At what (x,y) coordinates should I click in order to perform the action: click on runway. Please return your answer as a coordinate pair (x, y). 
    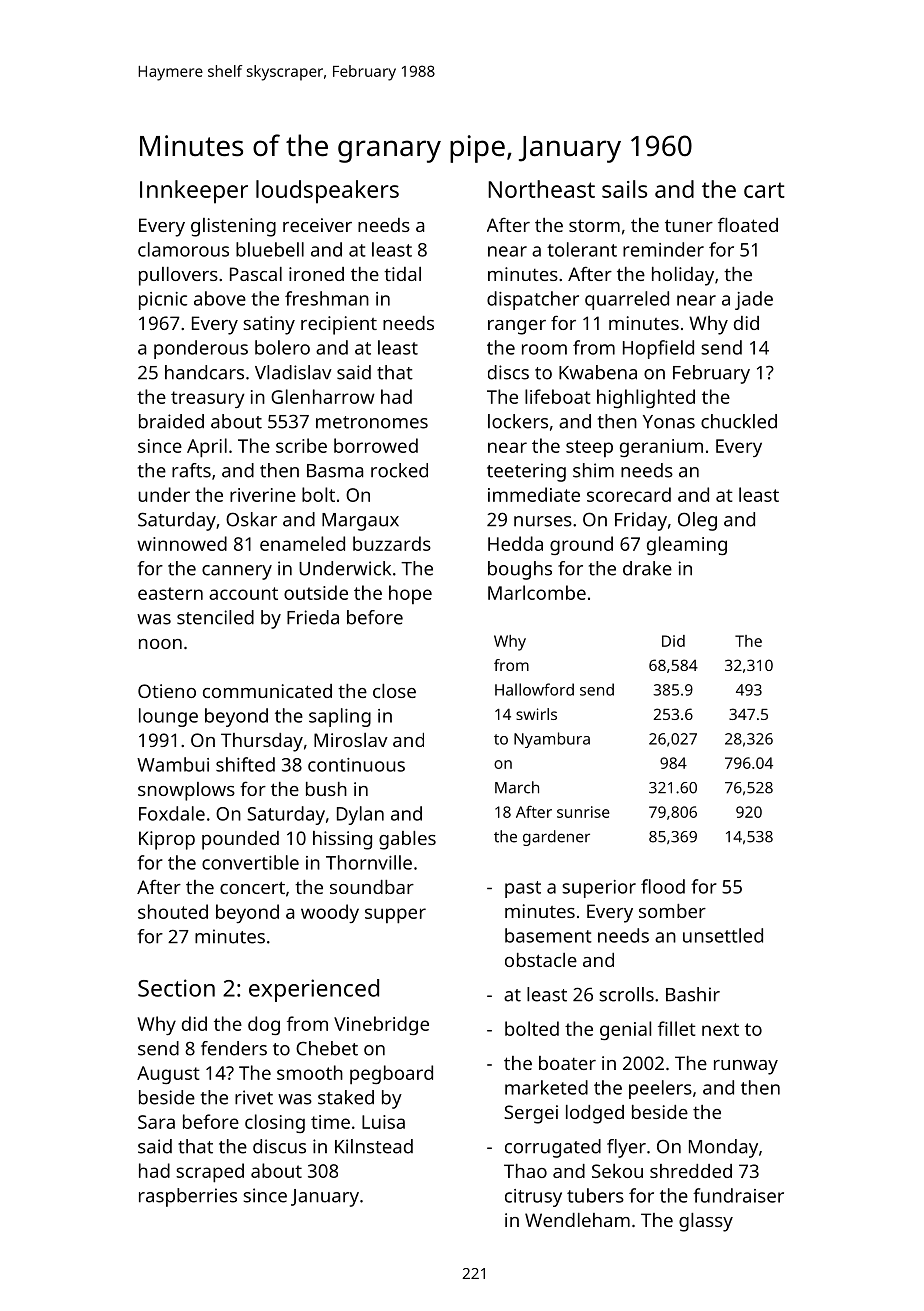
    Looking at the image, I should click on (746, 1067).
